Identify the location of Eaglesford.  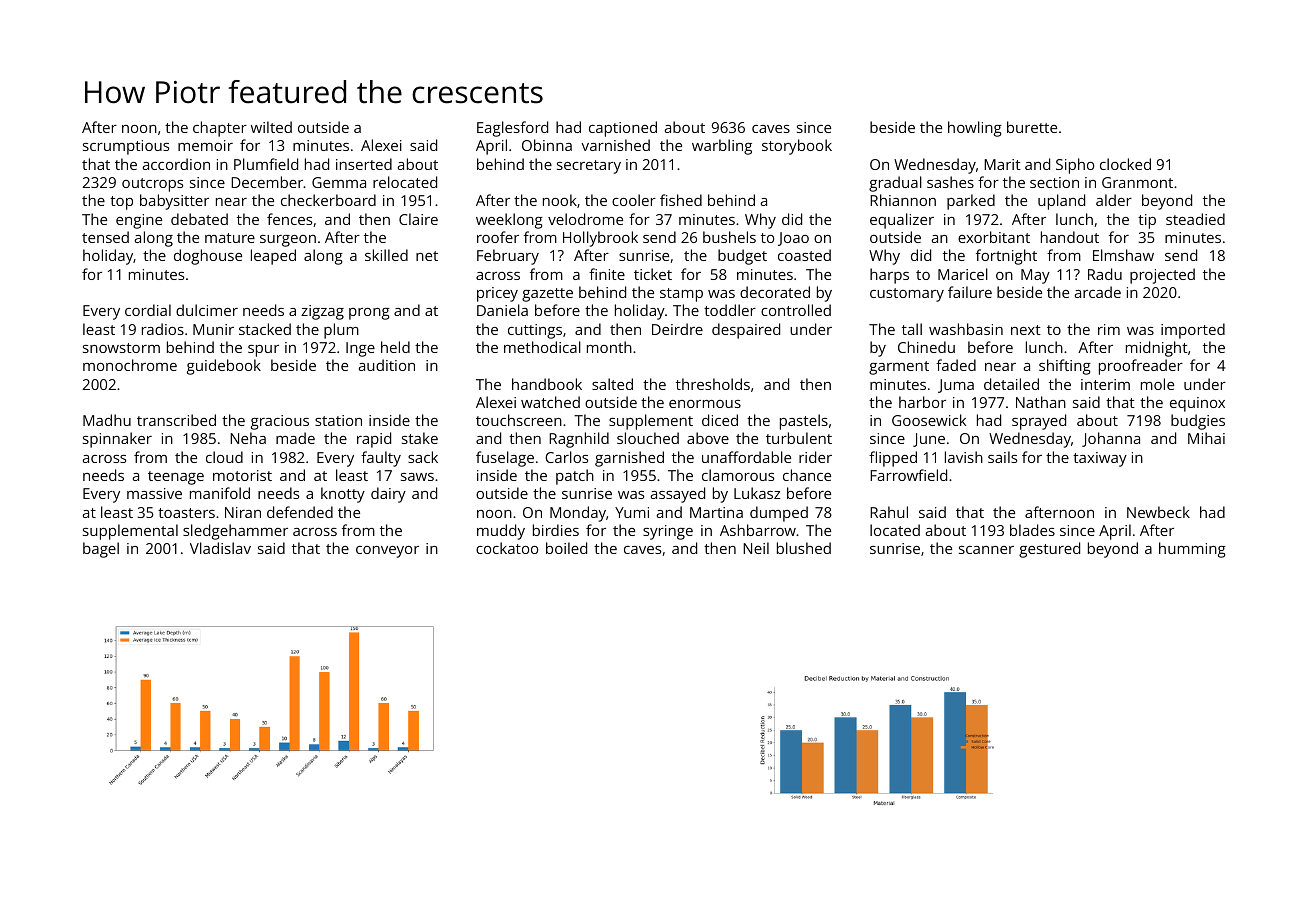
(512, 129).
